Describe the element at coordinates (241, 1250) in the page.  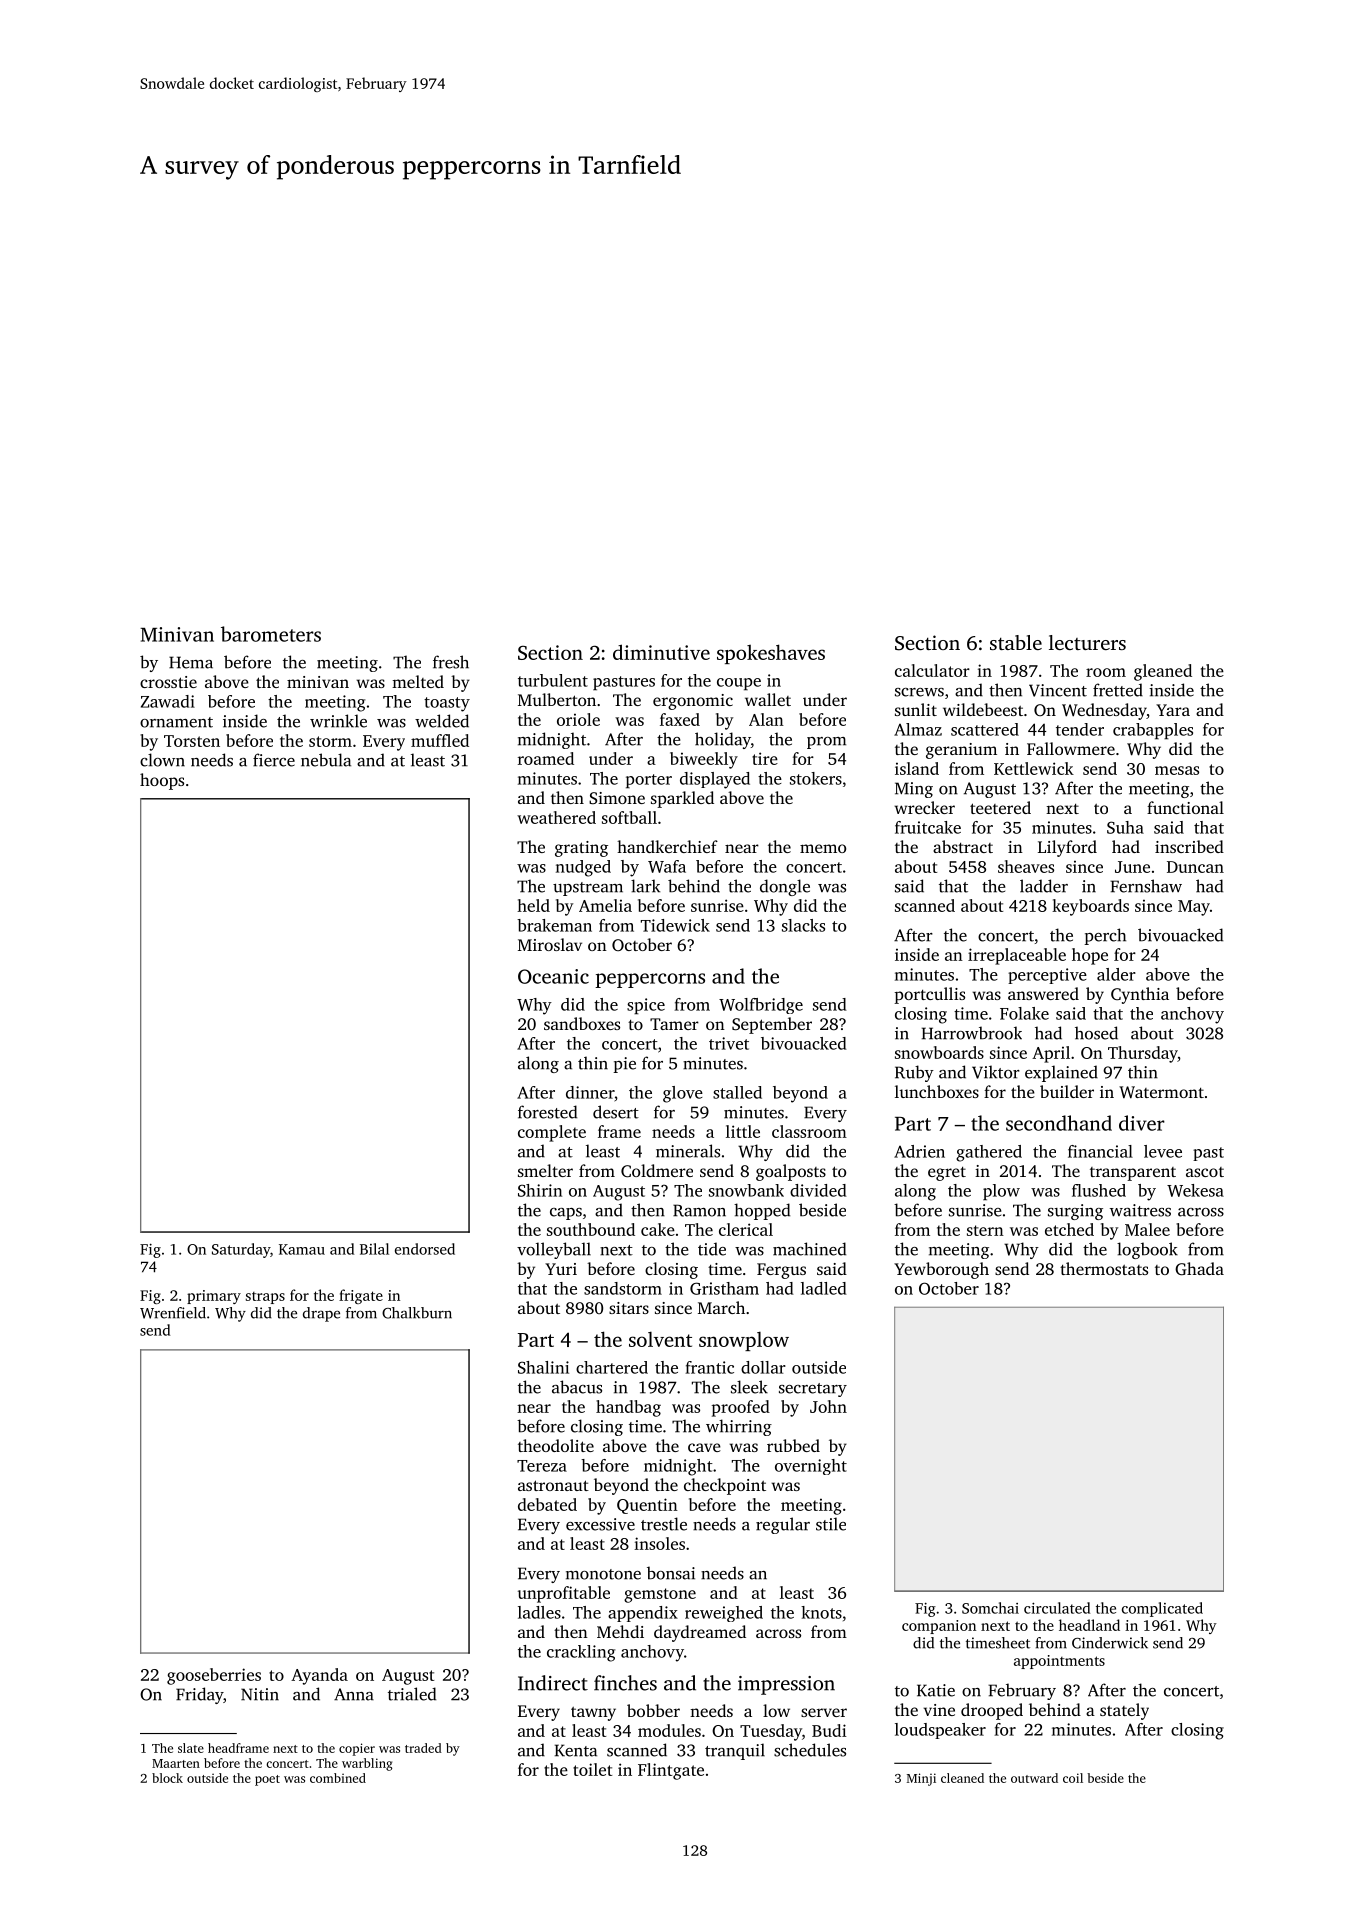
I see `Saturday` at that location.
